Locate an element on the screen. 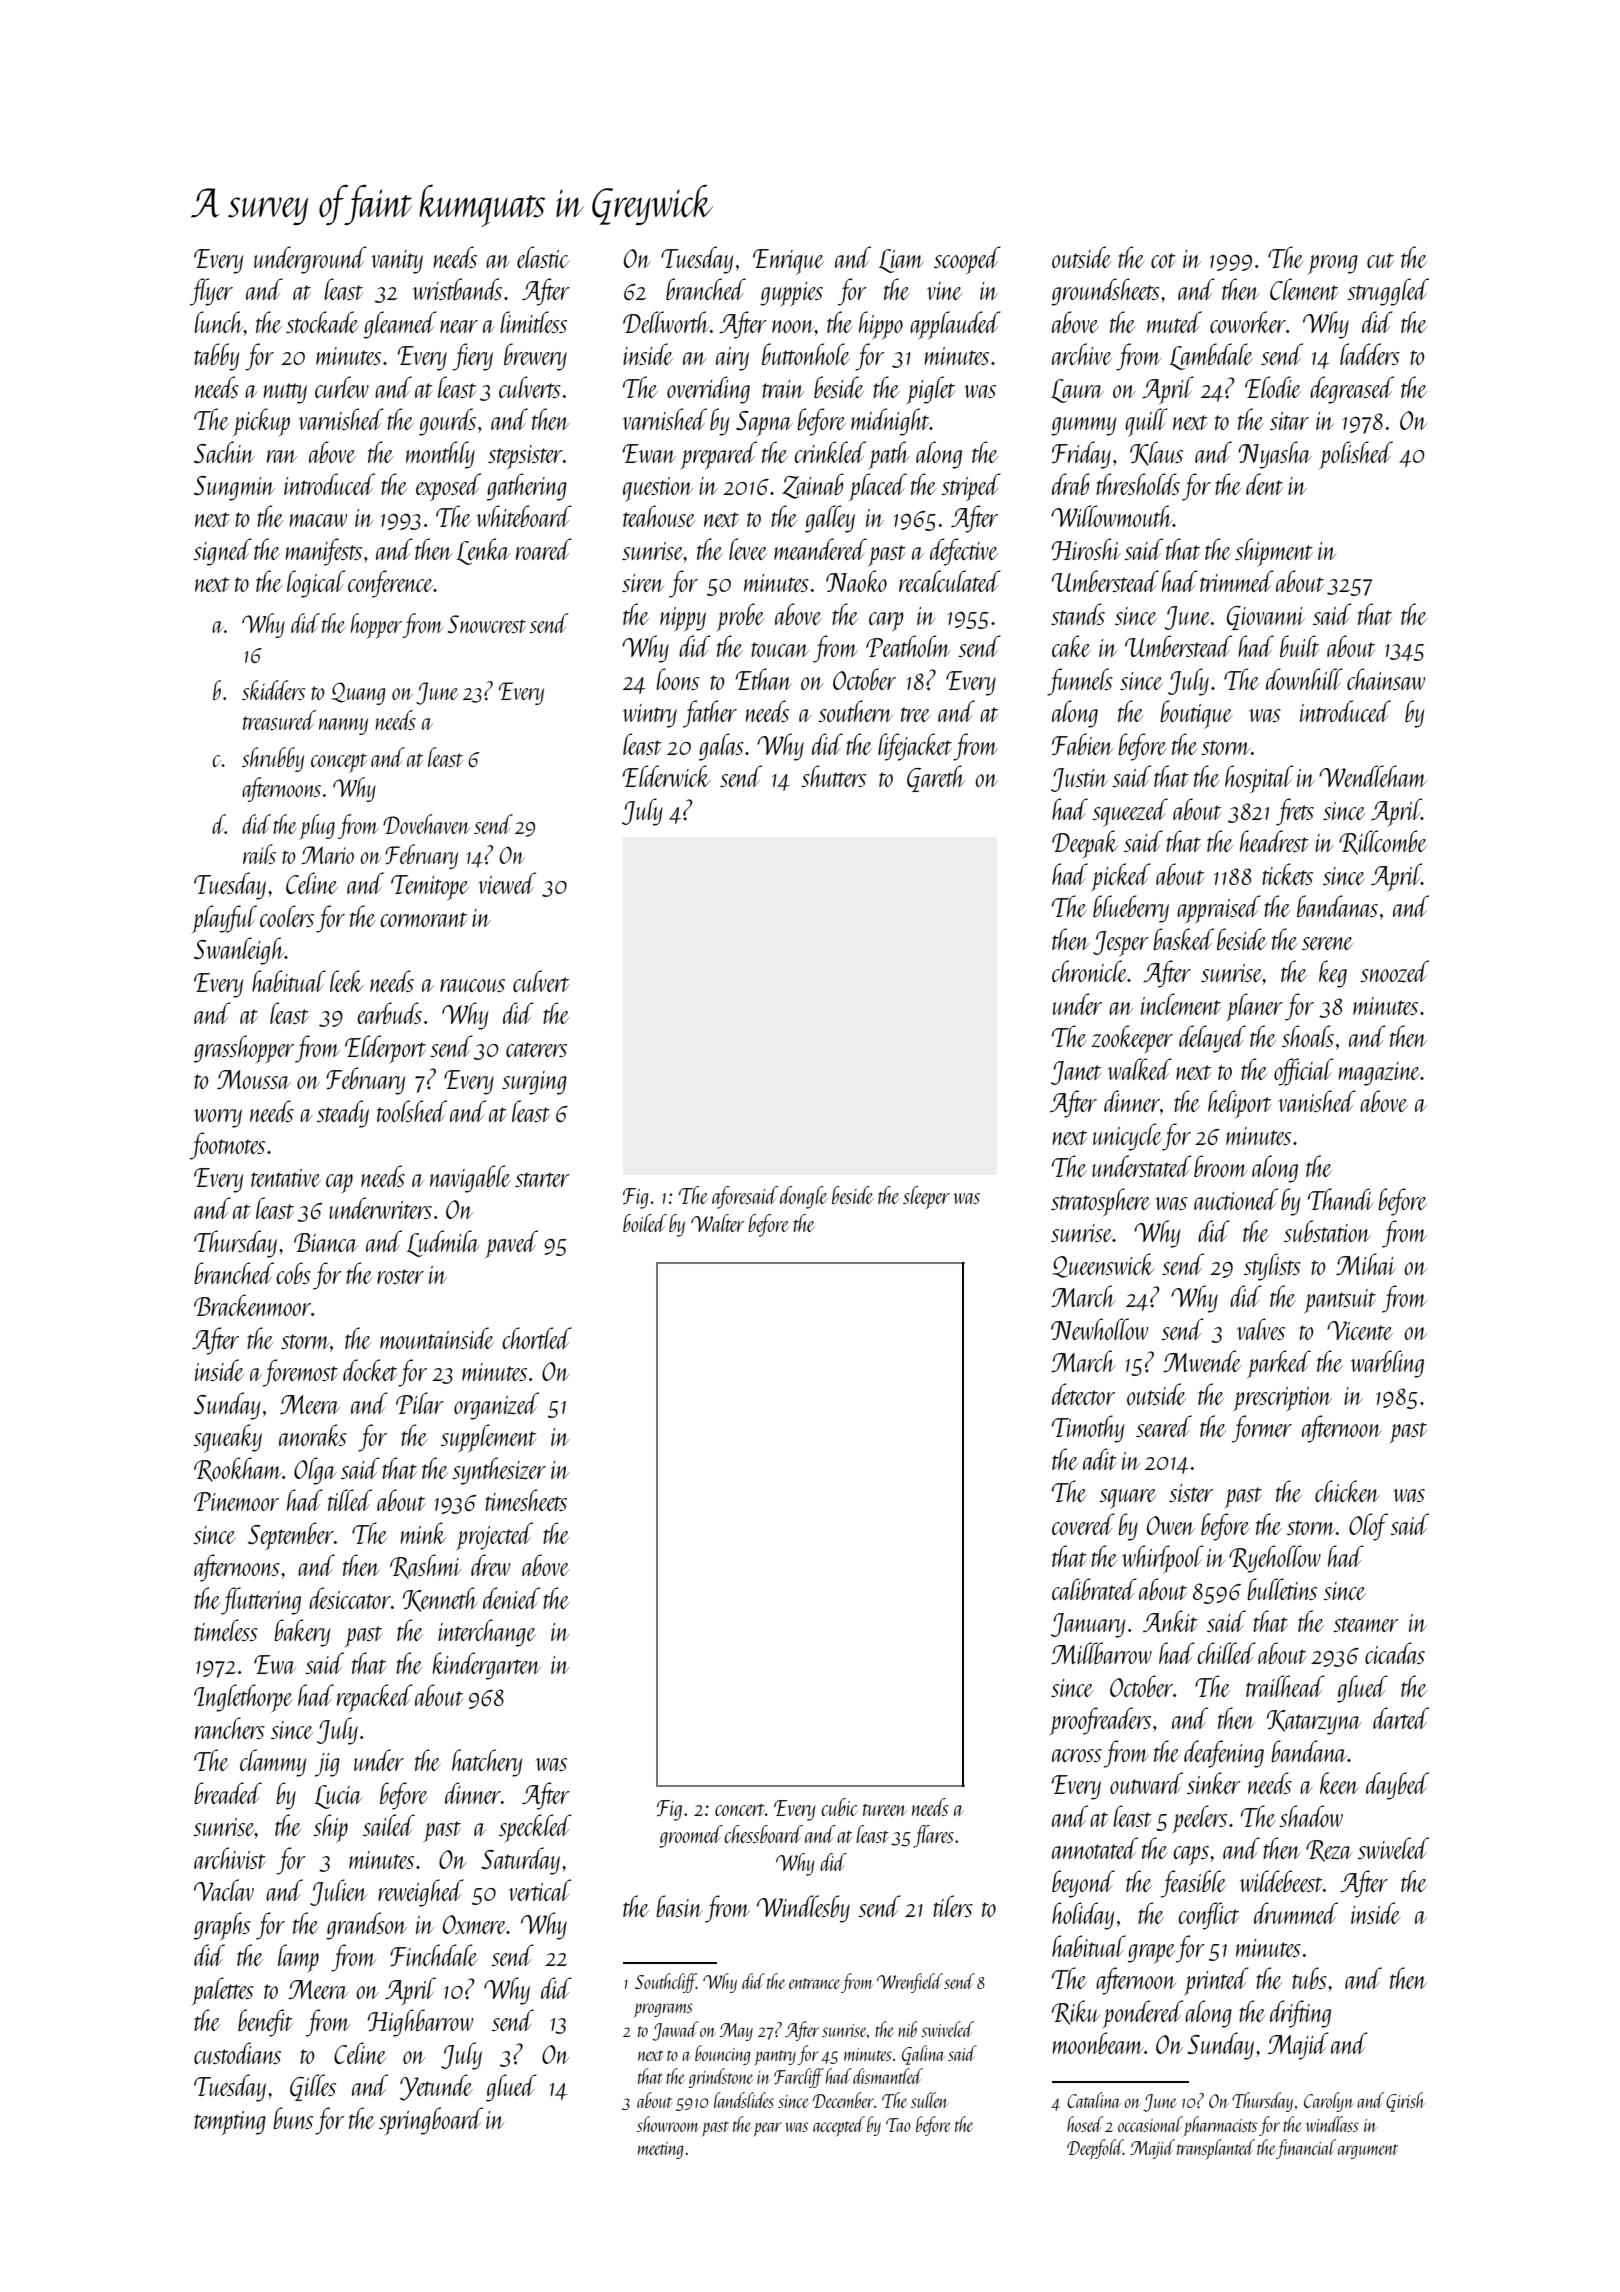 Image resolution: width=1620 pixels, height=2292 pixels. caterers is located at coordinates (536, 1049).
